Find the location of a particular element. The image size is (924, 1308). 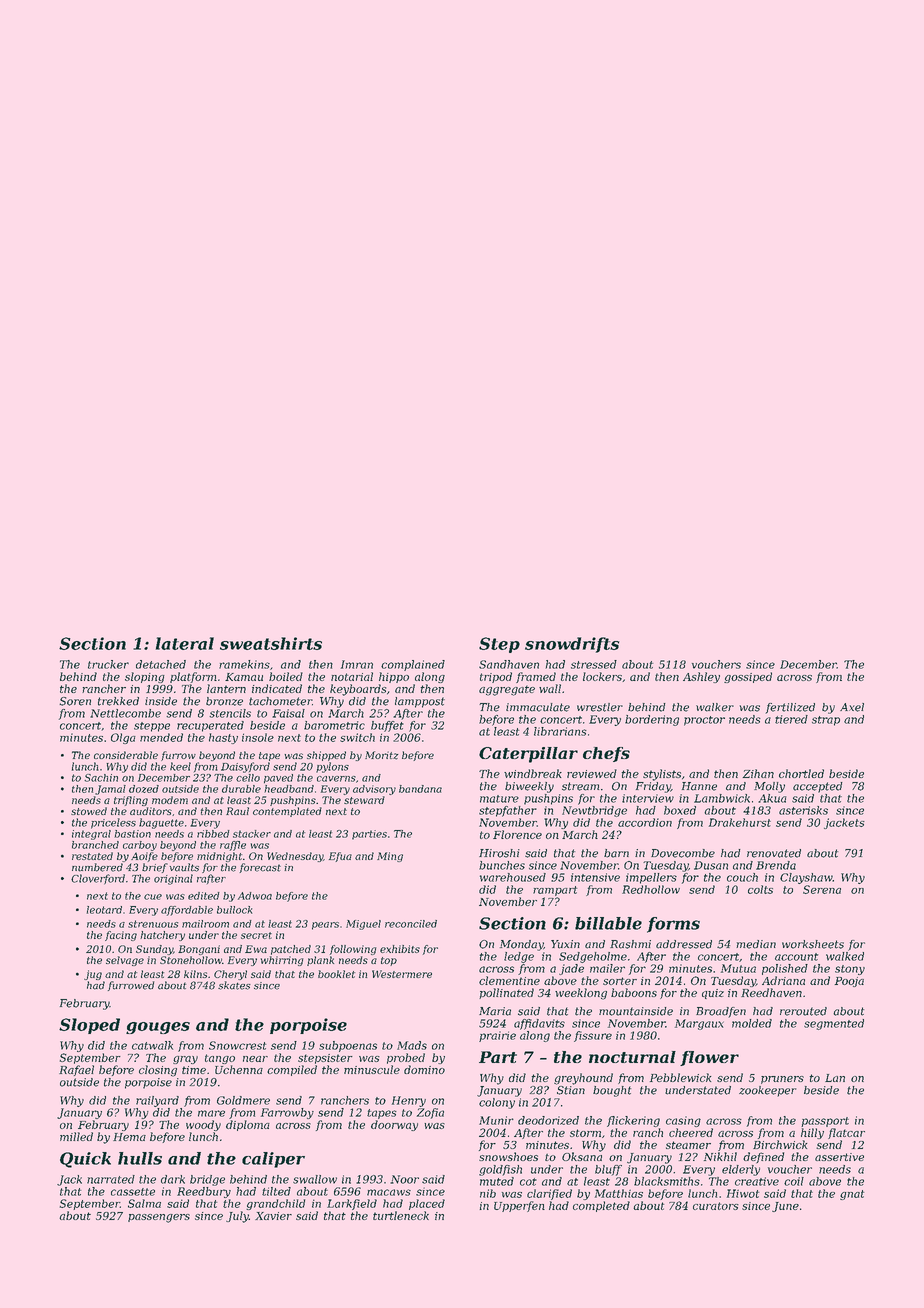

flatcar is located at coordinates (846, 1133).
